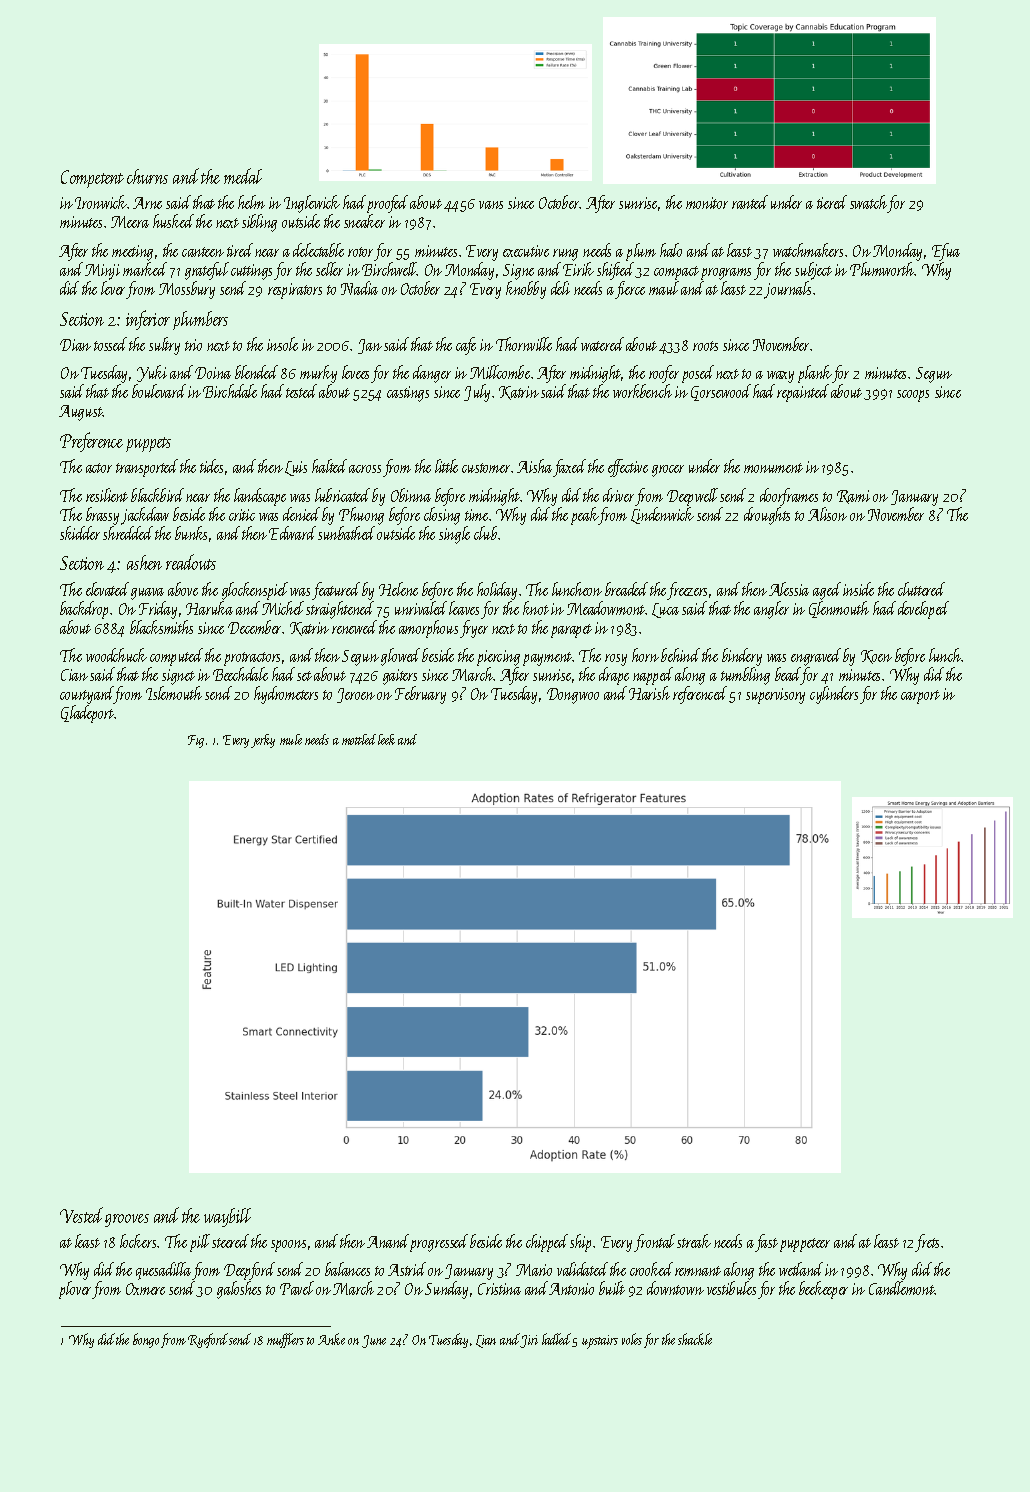 This screenshot has width=1030, height=1492. I want to click on peak, so click(585, 516).
